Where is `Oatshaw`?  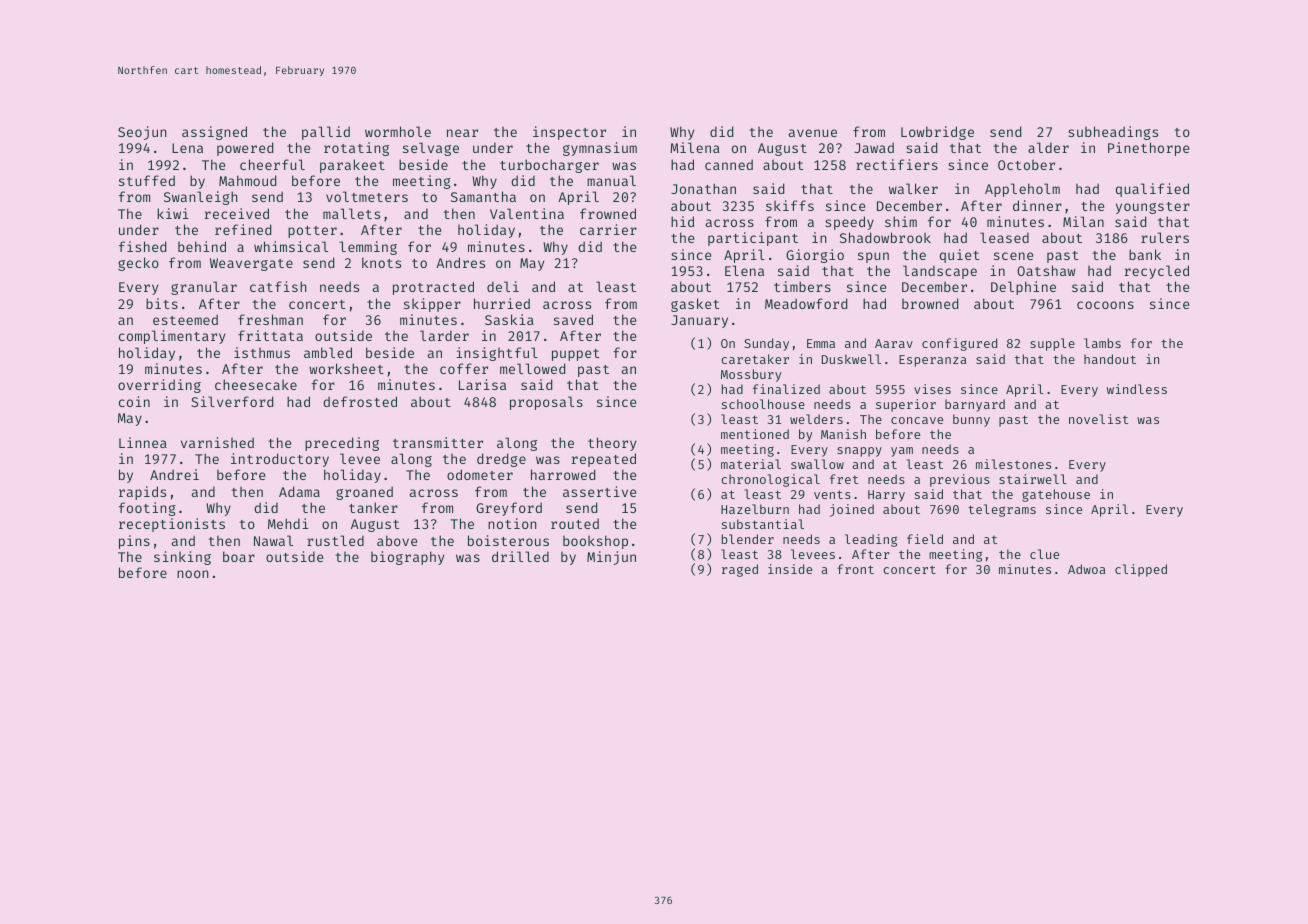 Oatshaw is located at coordinates (1046, 270).
